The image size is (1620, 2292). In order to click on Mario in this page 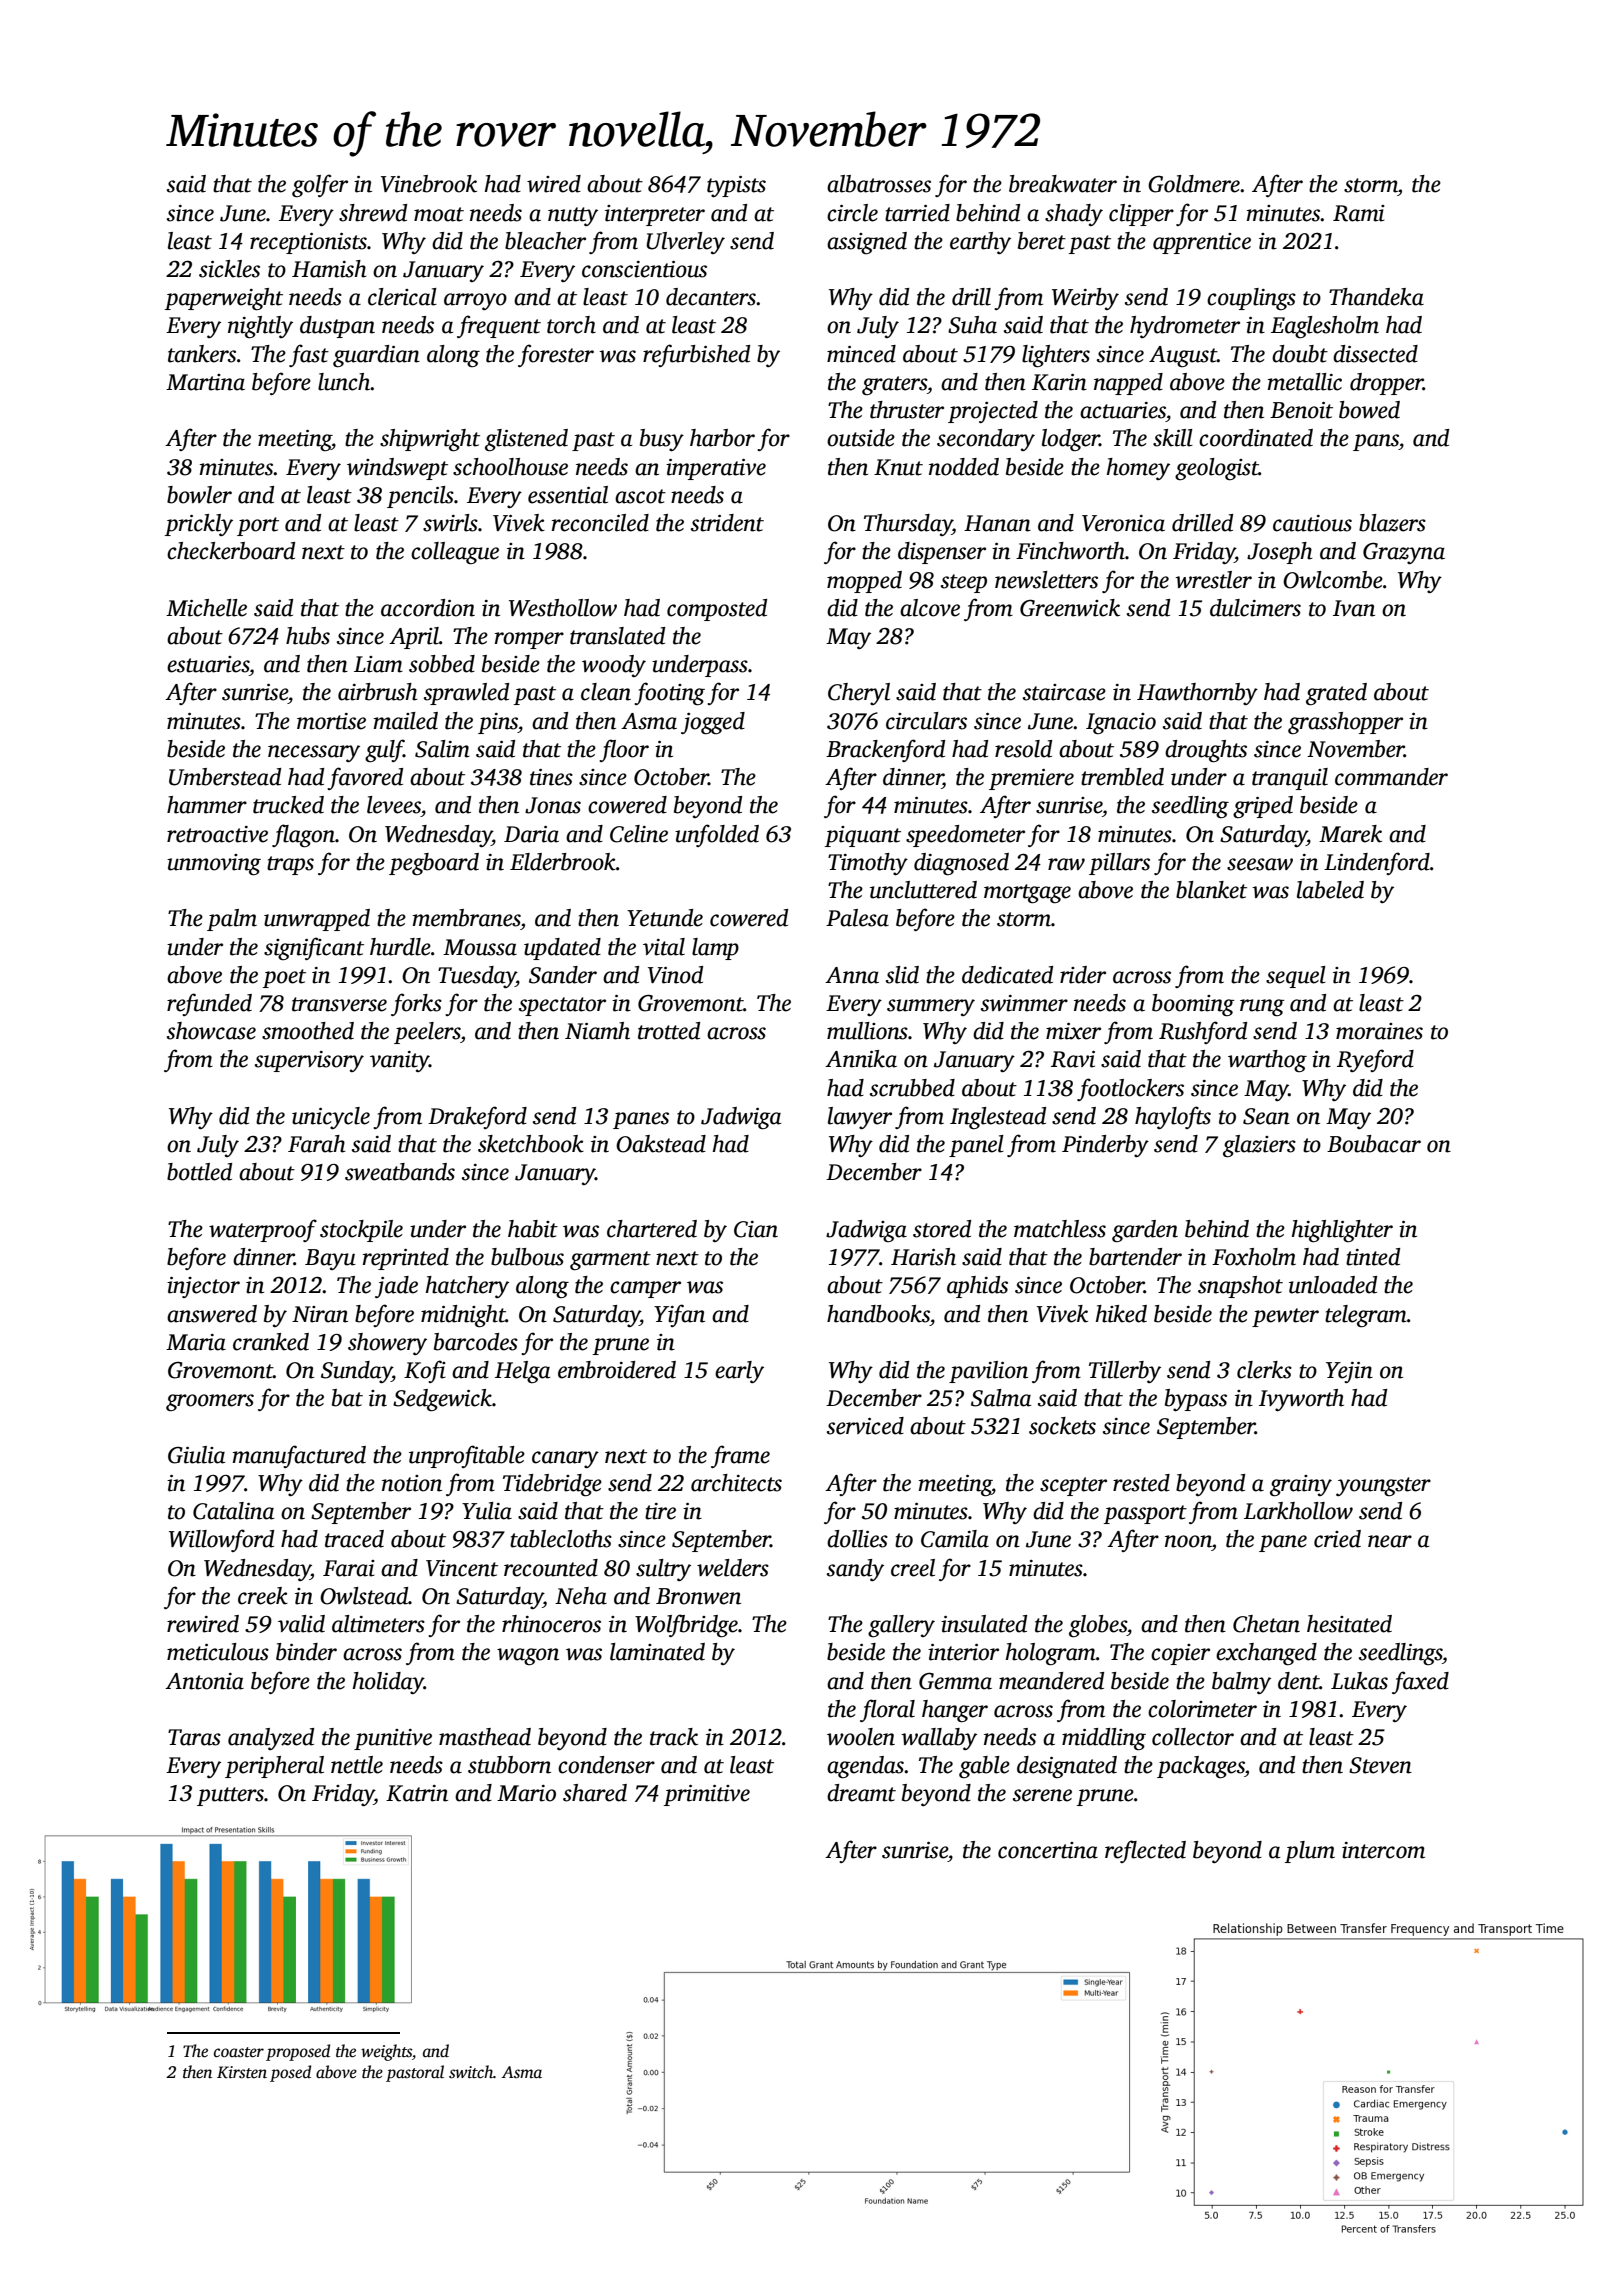, I will do `click(526, 1793)`.
